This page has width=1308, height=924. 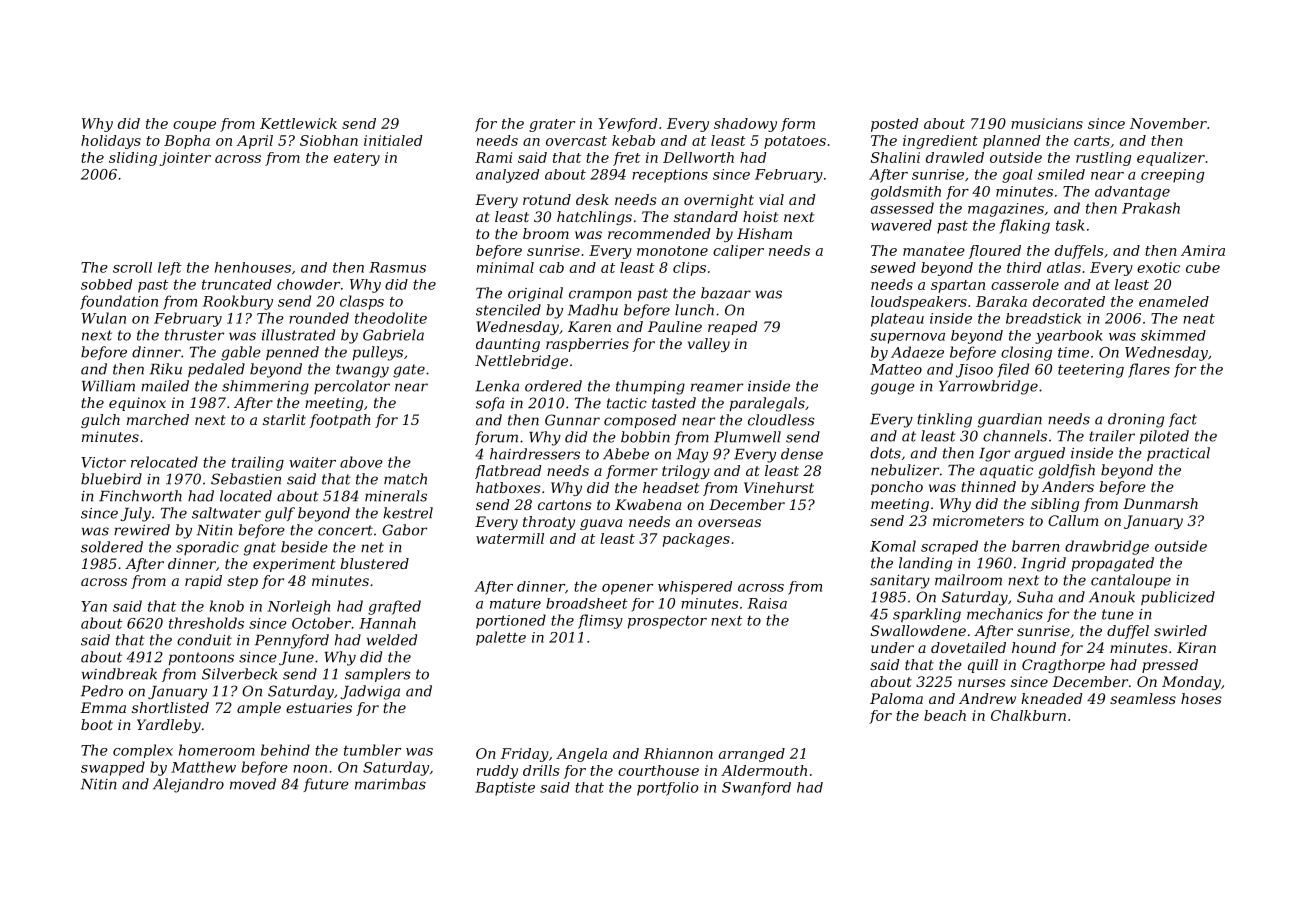 I want to click on Rhiannon, so click(x=678, y=753).
